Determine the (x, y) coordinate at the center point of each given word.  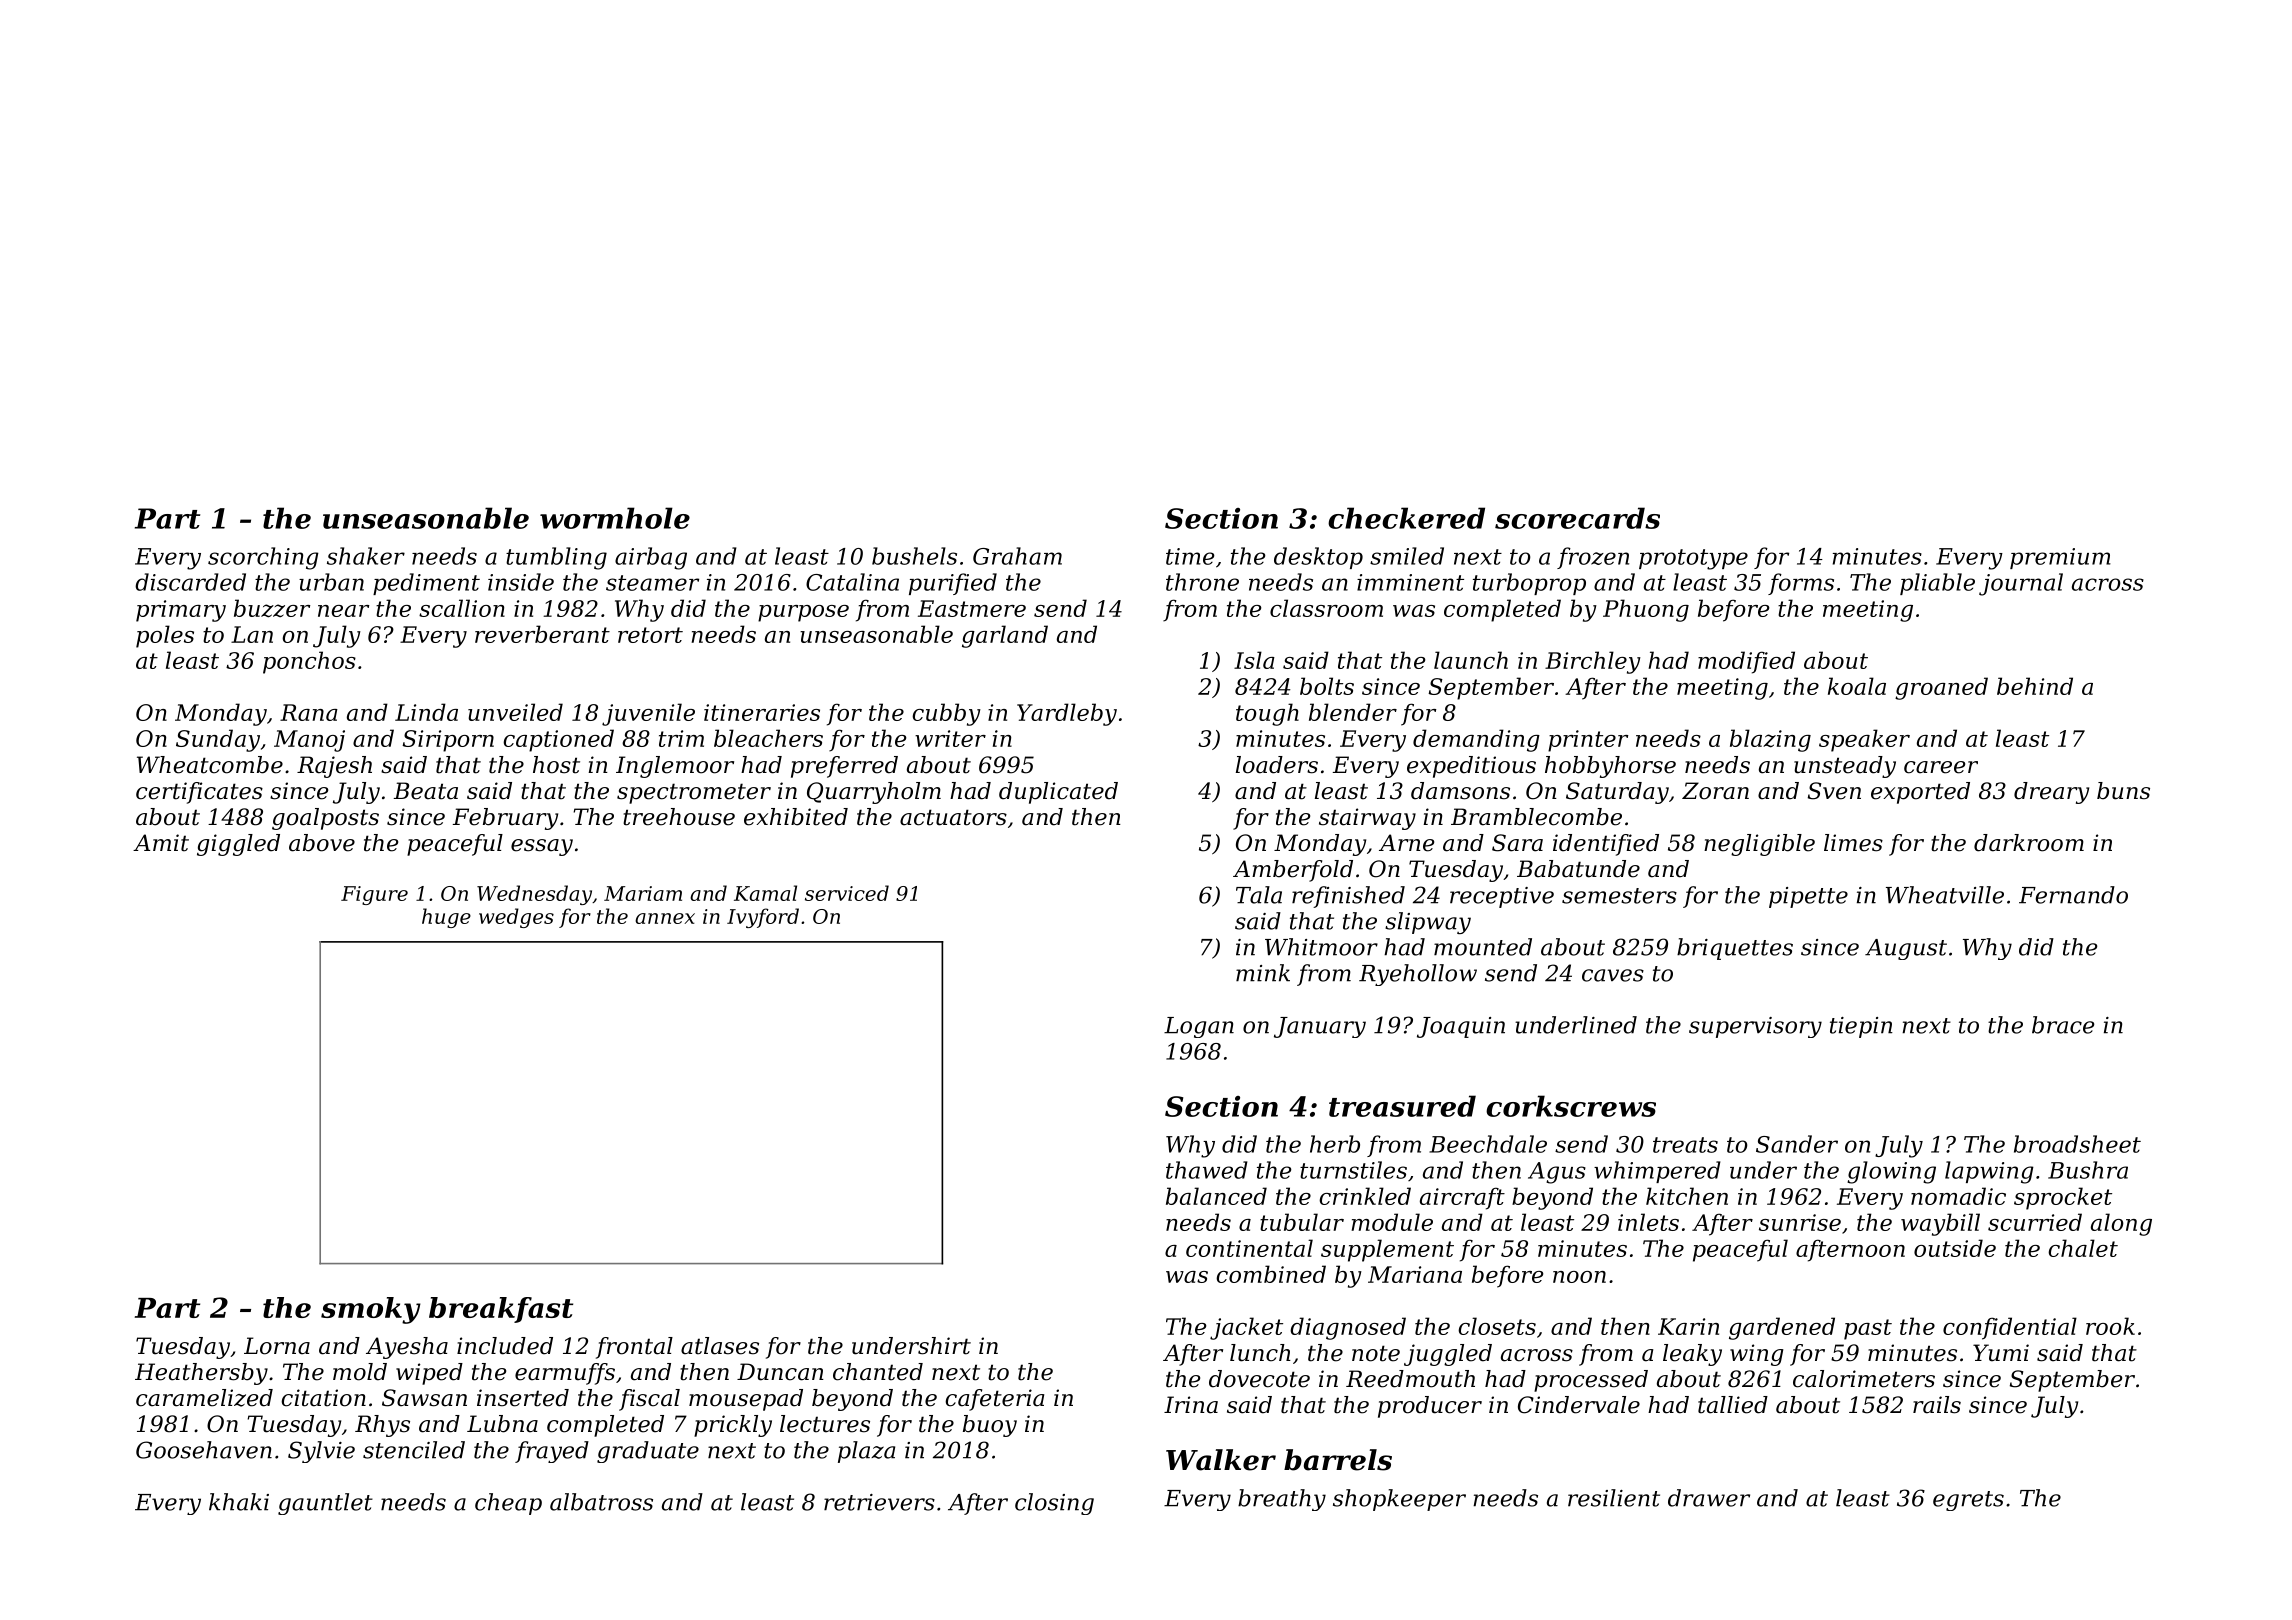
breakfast (501, 1310)
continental (1249, 1248)
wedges (516, 918)
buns (2123, 791)
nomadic (1958, 1196)
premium (2060, 558)
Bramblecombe (1536, 817)
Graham (1017, 556)
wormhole (615, 518)
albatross (601, 1502)
